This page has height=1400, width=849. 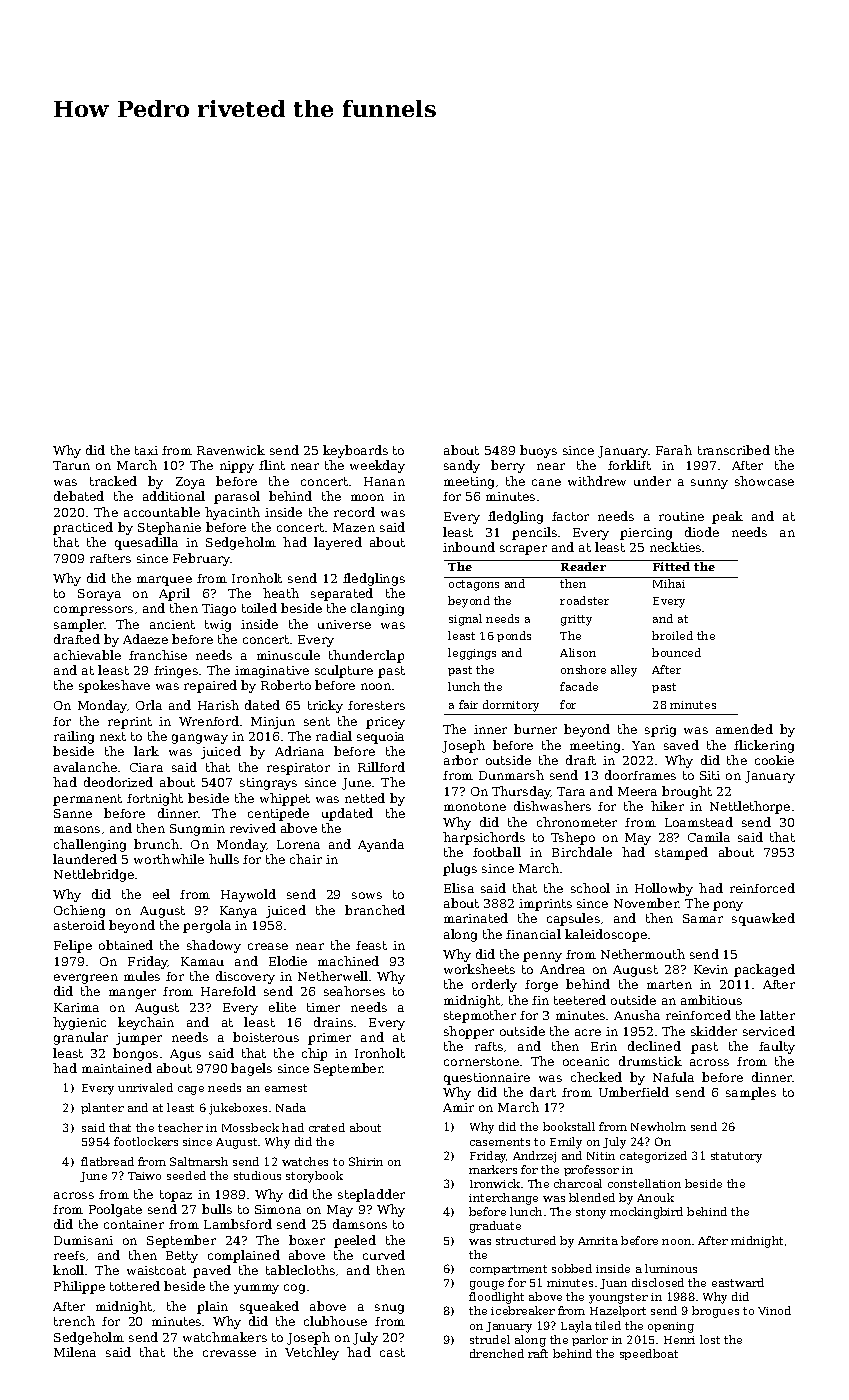 I want to click on latter, so click(x=777, y=1015).
